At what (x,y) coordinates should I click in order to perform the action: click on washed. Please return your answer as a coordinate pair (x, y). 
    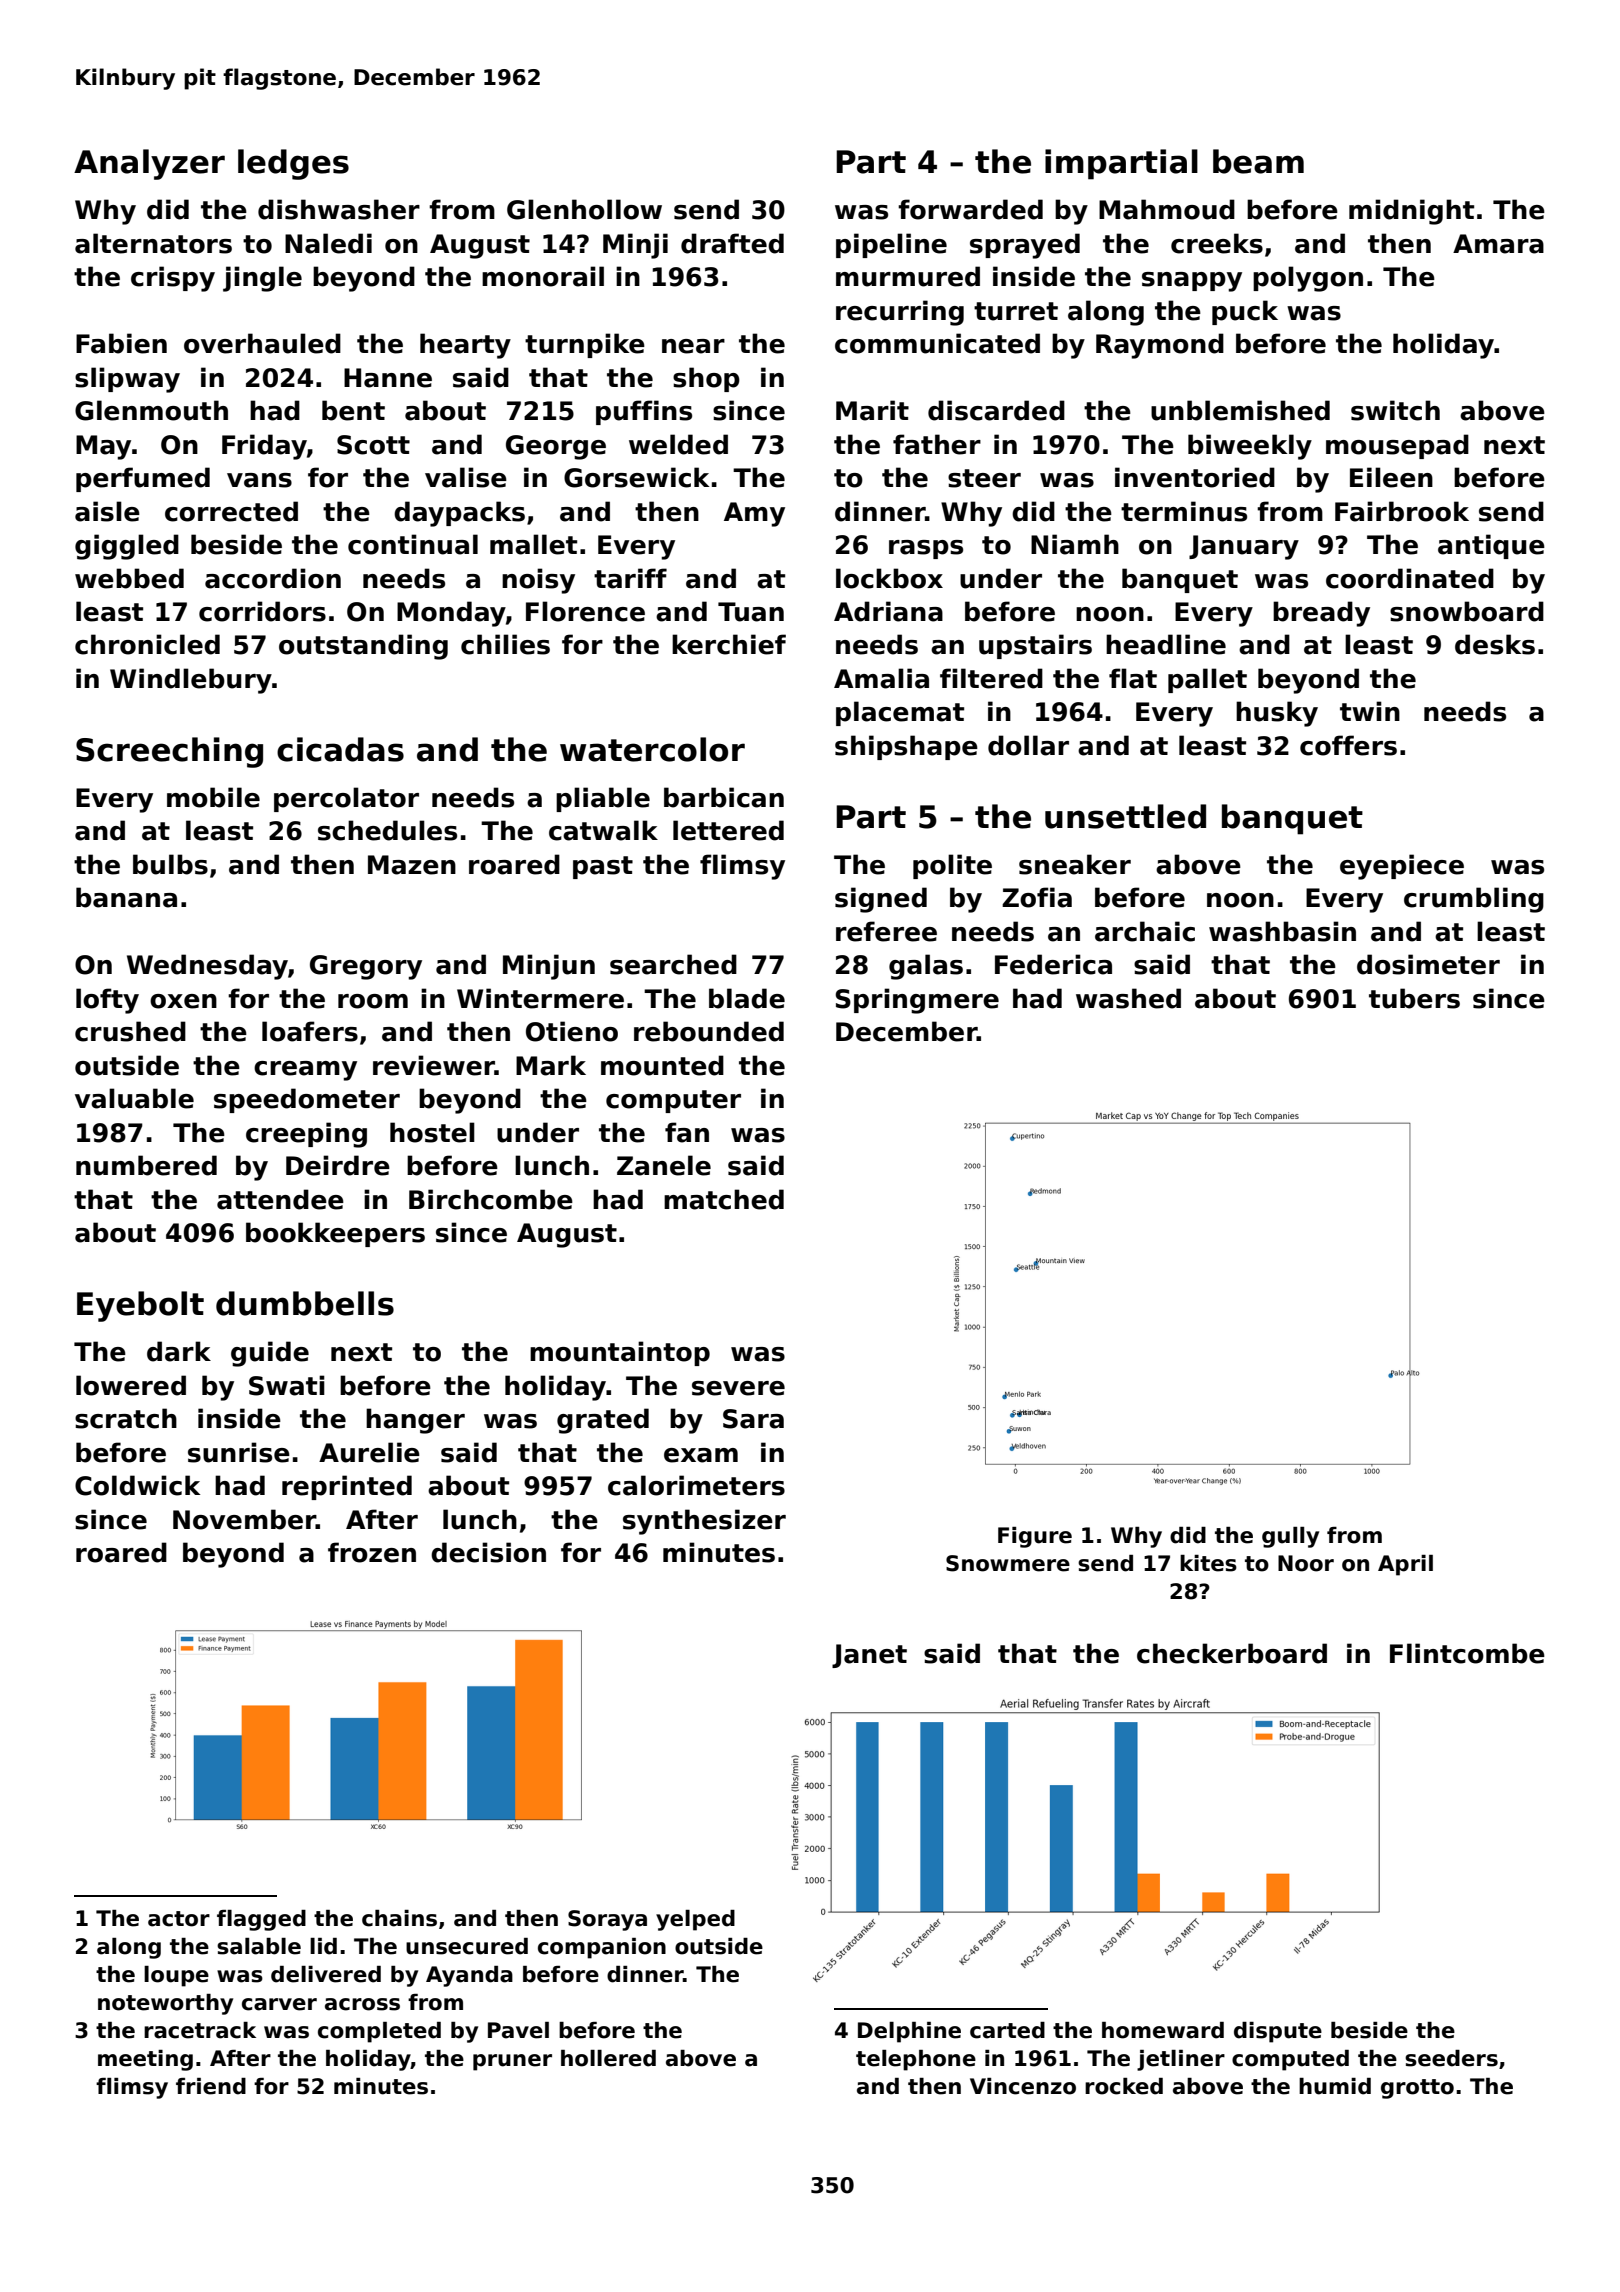
    Looking at the image, I should click on (1128, 998).
